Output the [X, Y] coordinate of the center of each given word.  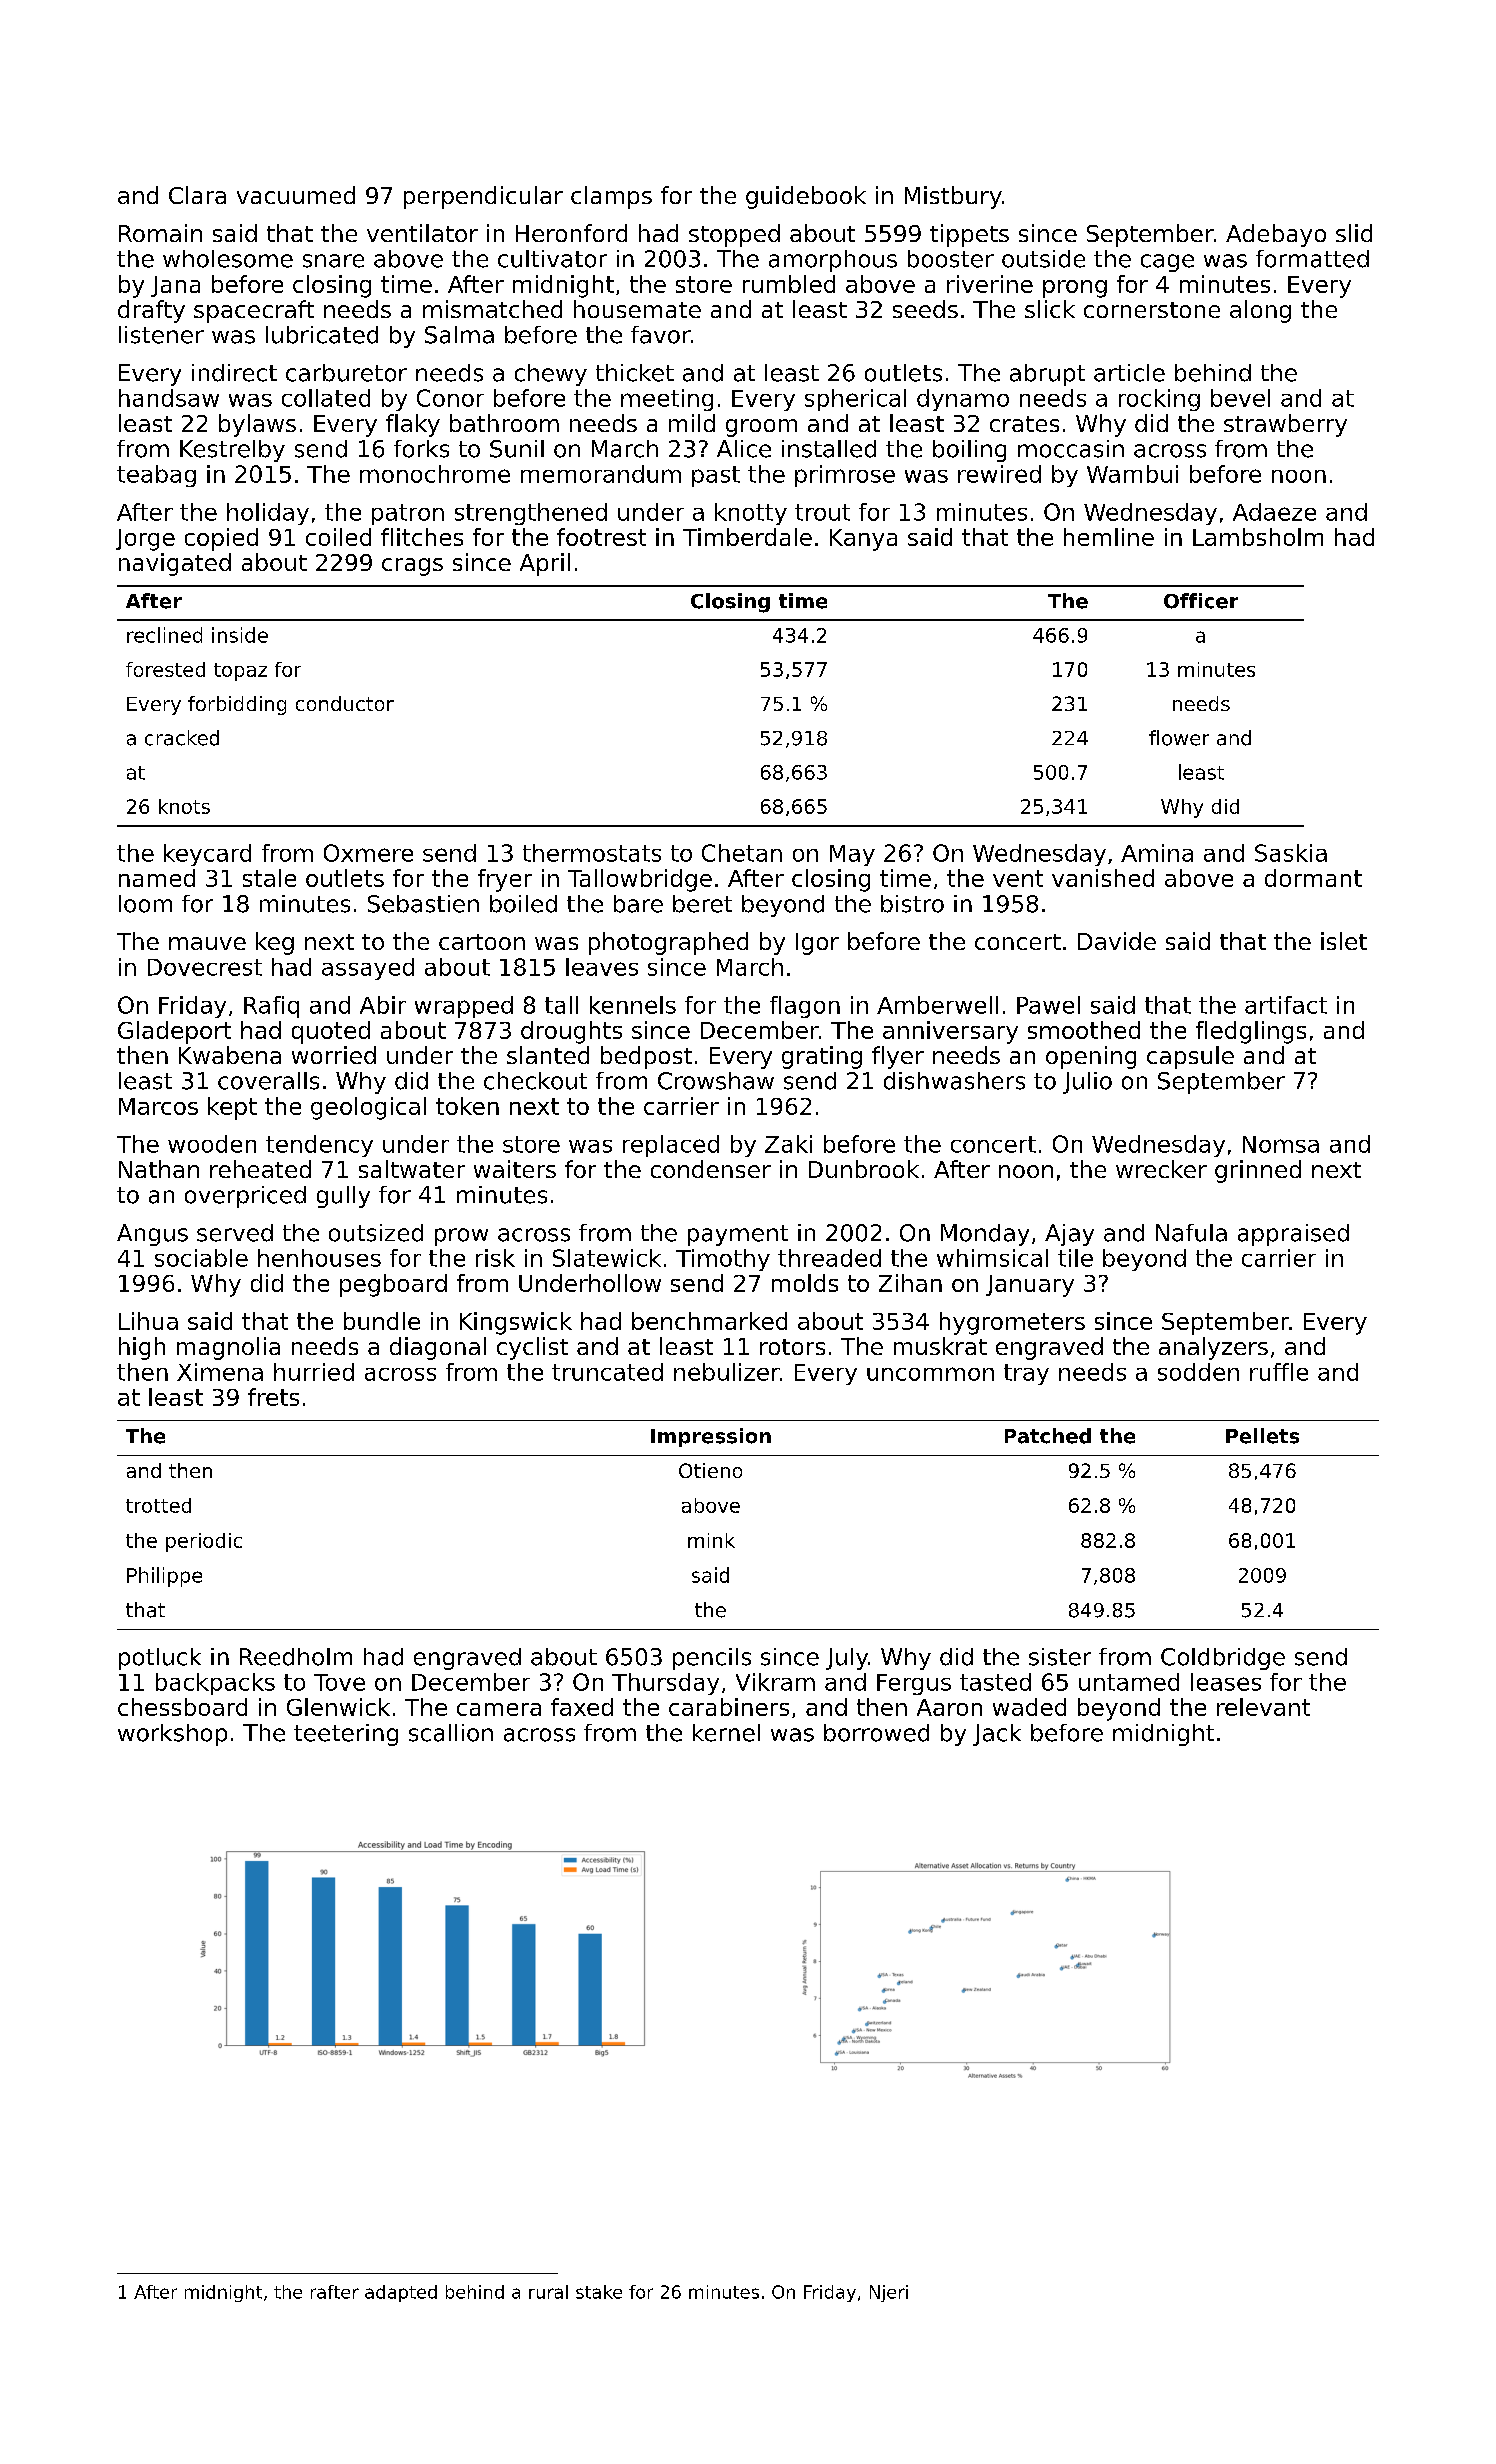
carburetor [346, 373]
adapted [401, 2293]
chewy [551, 375]
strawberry [1285, 425]
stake [599, 2292]
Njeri [889, 2293]
